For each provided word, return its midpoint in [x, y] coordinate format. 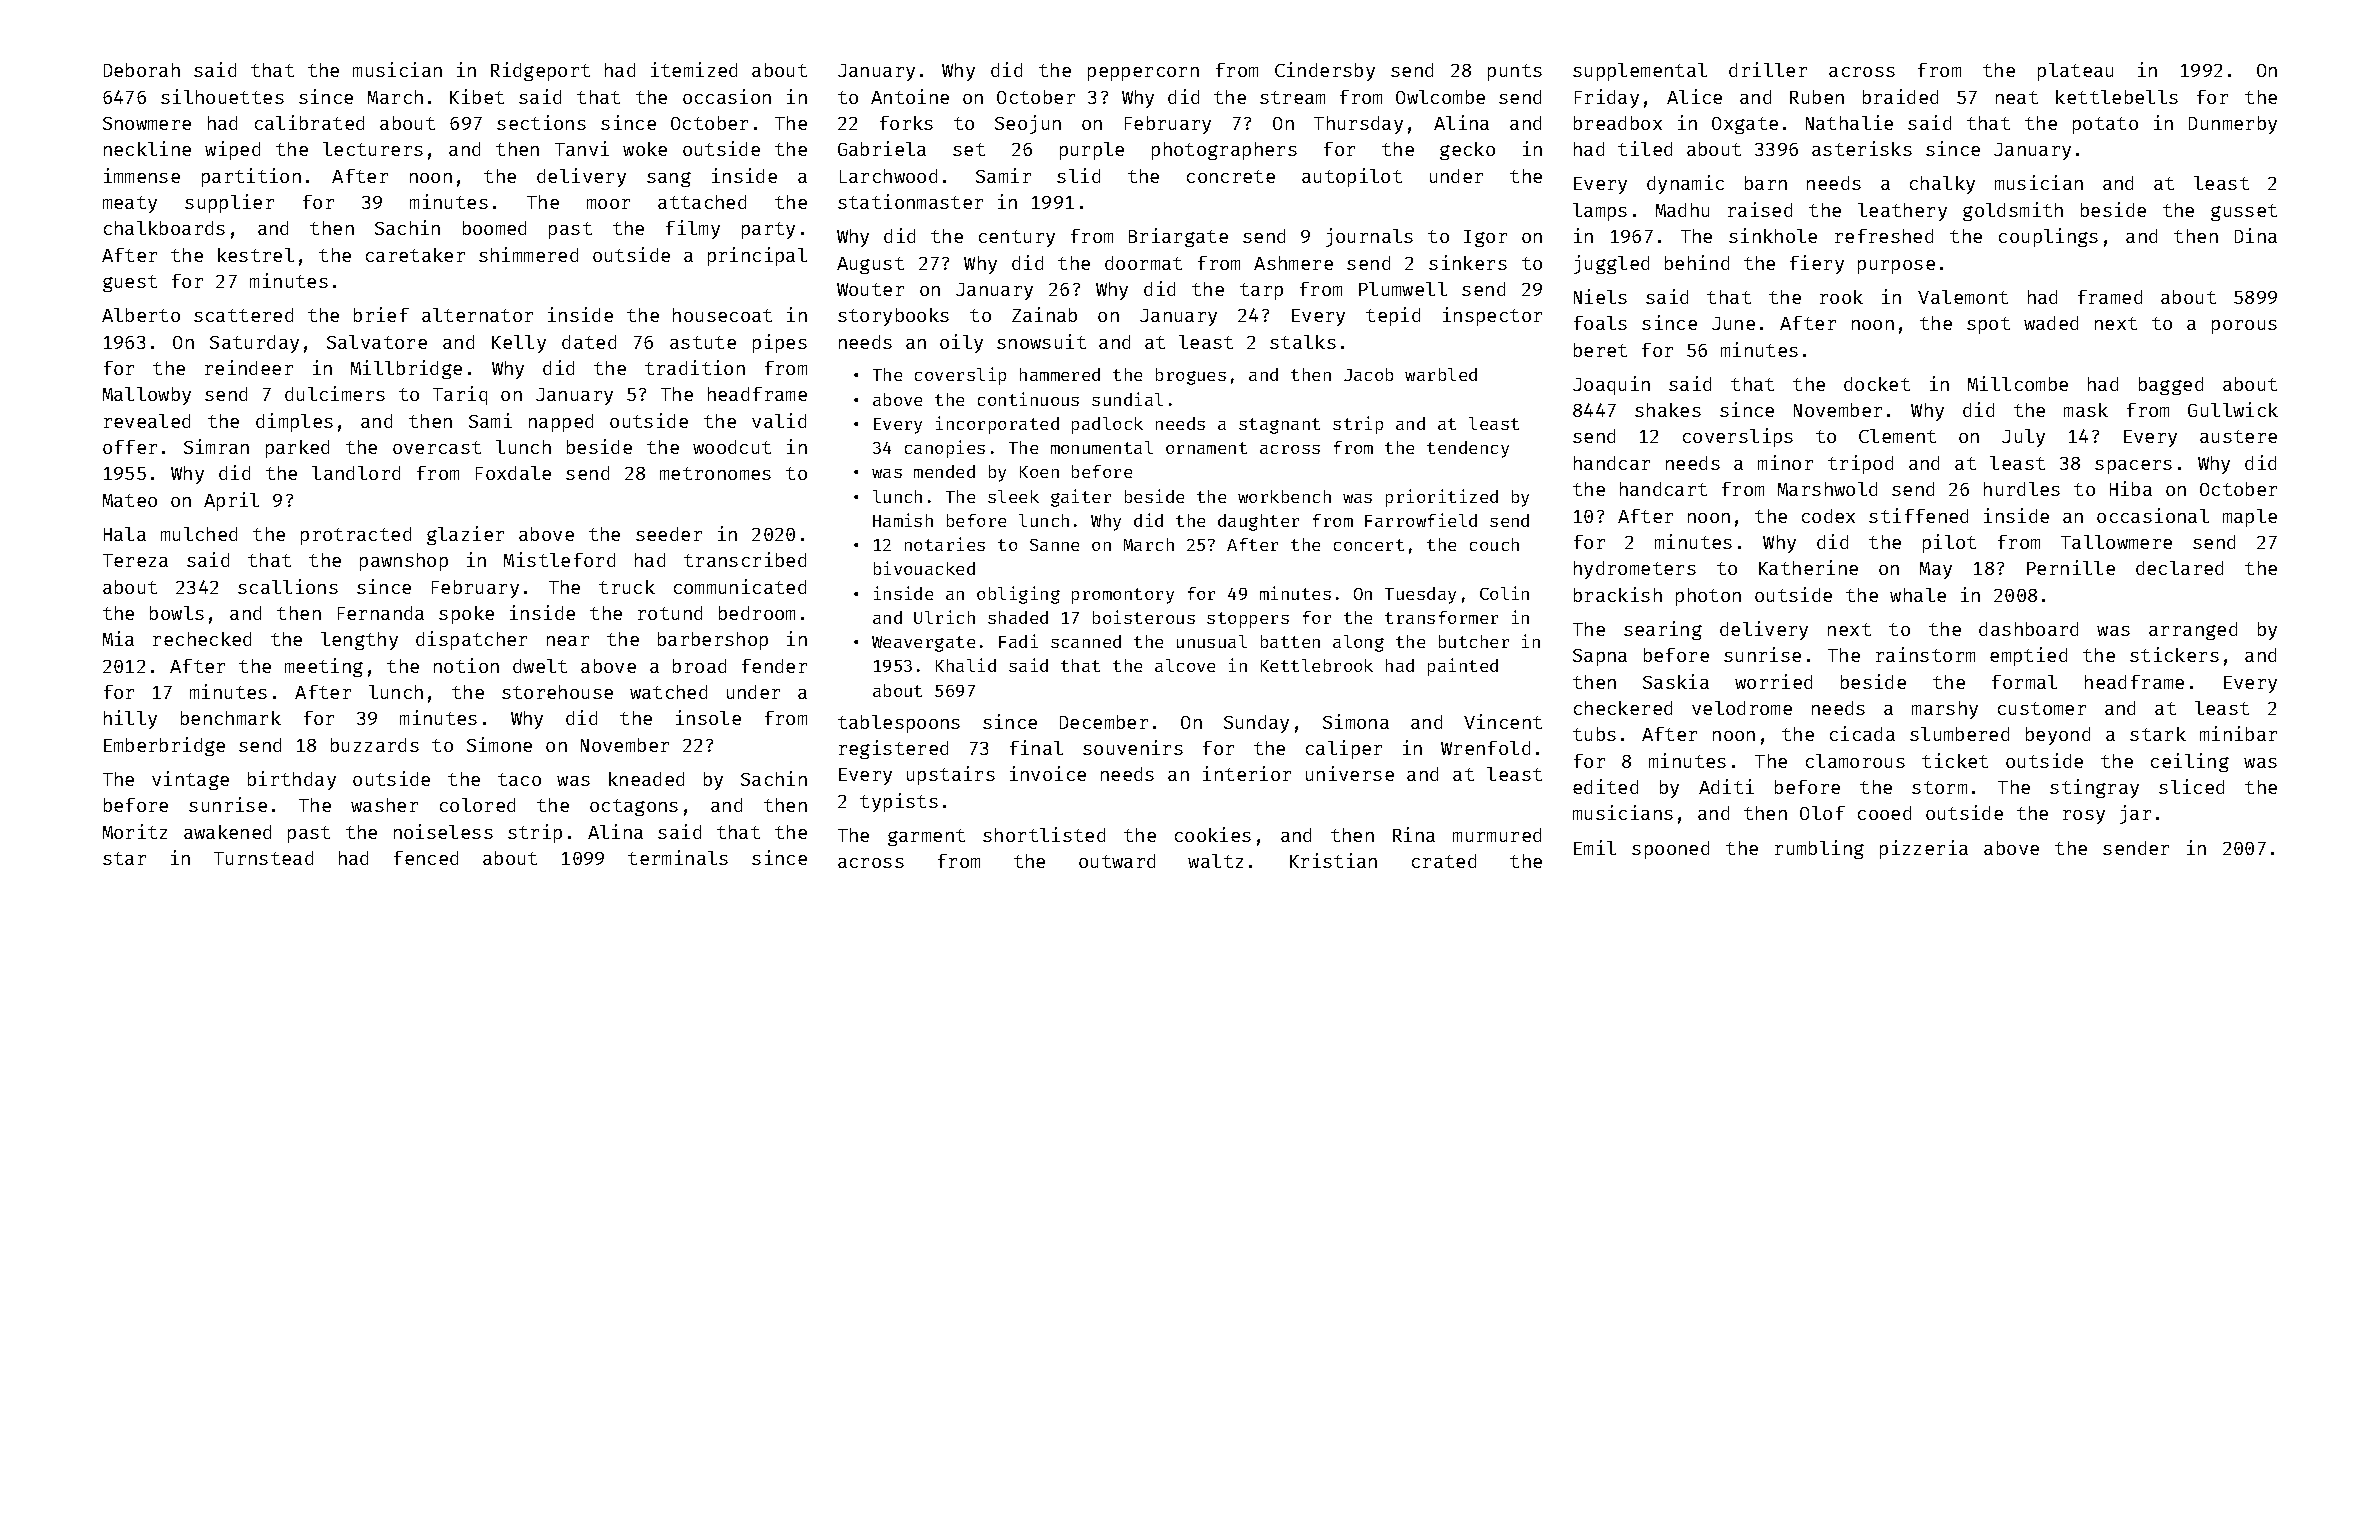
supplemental [1640, 72]
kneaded [646, 779]
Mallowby [147, 396]
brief [381, 314]
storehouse [557, 692]
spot [1988, 325]
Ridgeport [540, 71]
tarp [1261, 291]
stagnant [1279, 426]
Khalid [966, 665]
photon [1708, 597]
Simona [1356, 721]
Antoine [910, 96]
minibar [2238, 733]
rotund [670, 613]
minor [1785, 462]
